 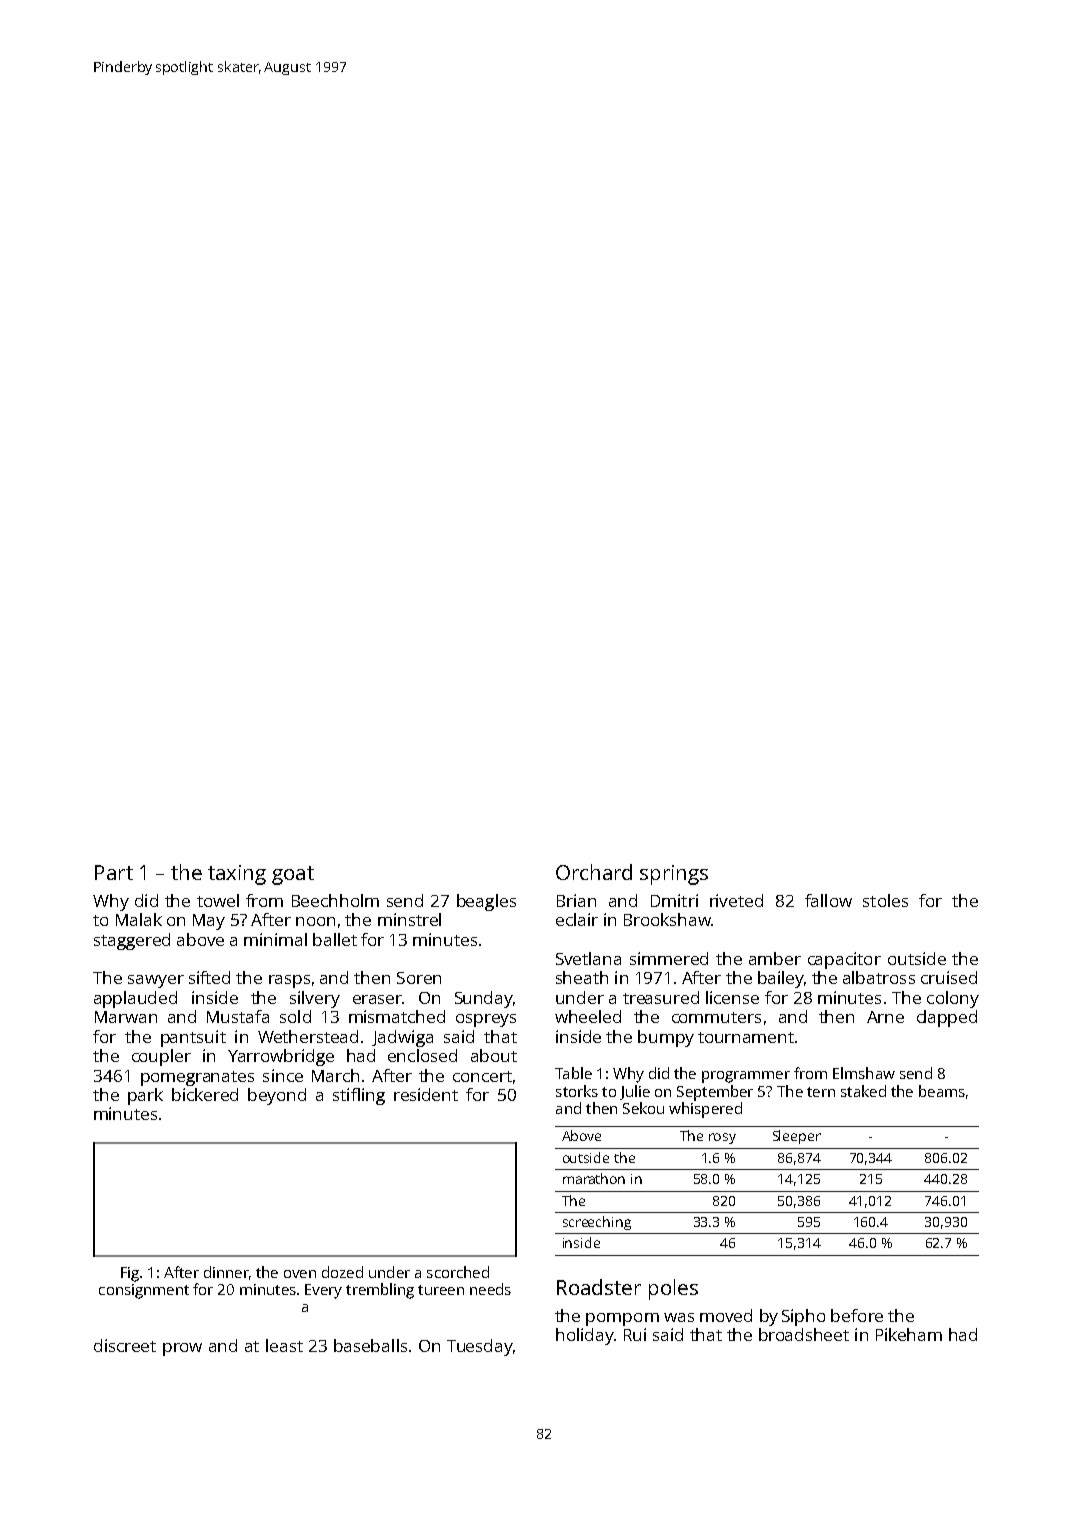 I want to click on pomegranates, so click(x=197, y=1078).
